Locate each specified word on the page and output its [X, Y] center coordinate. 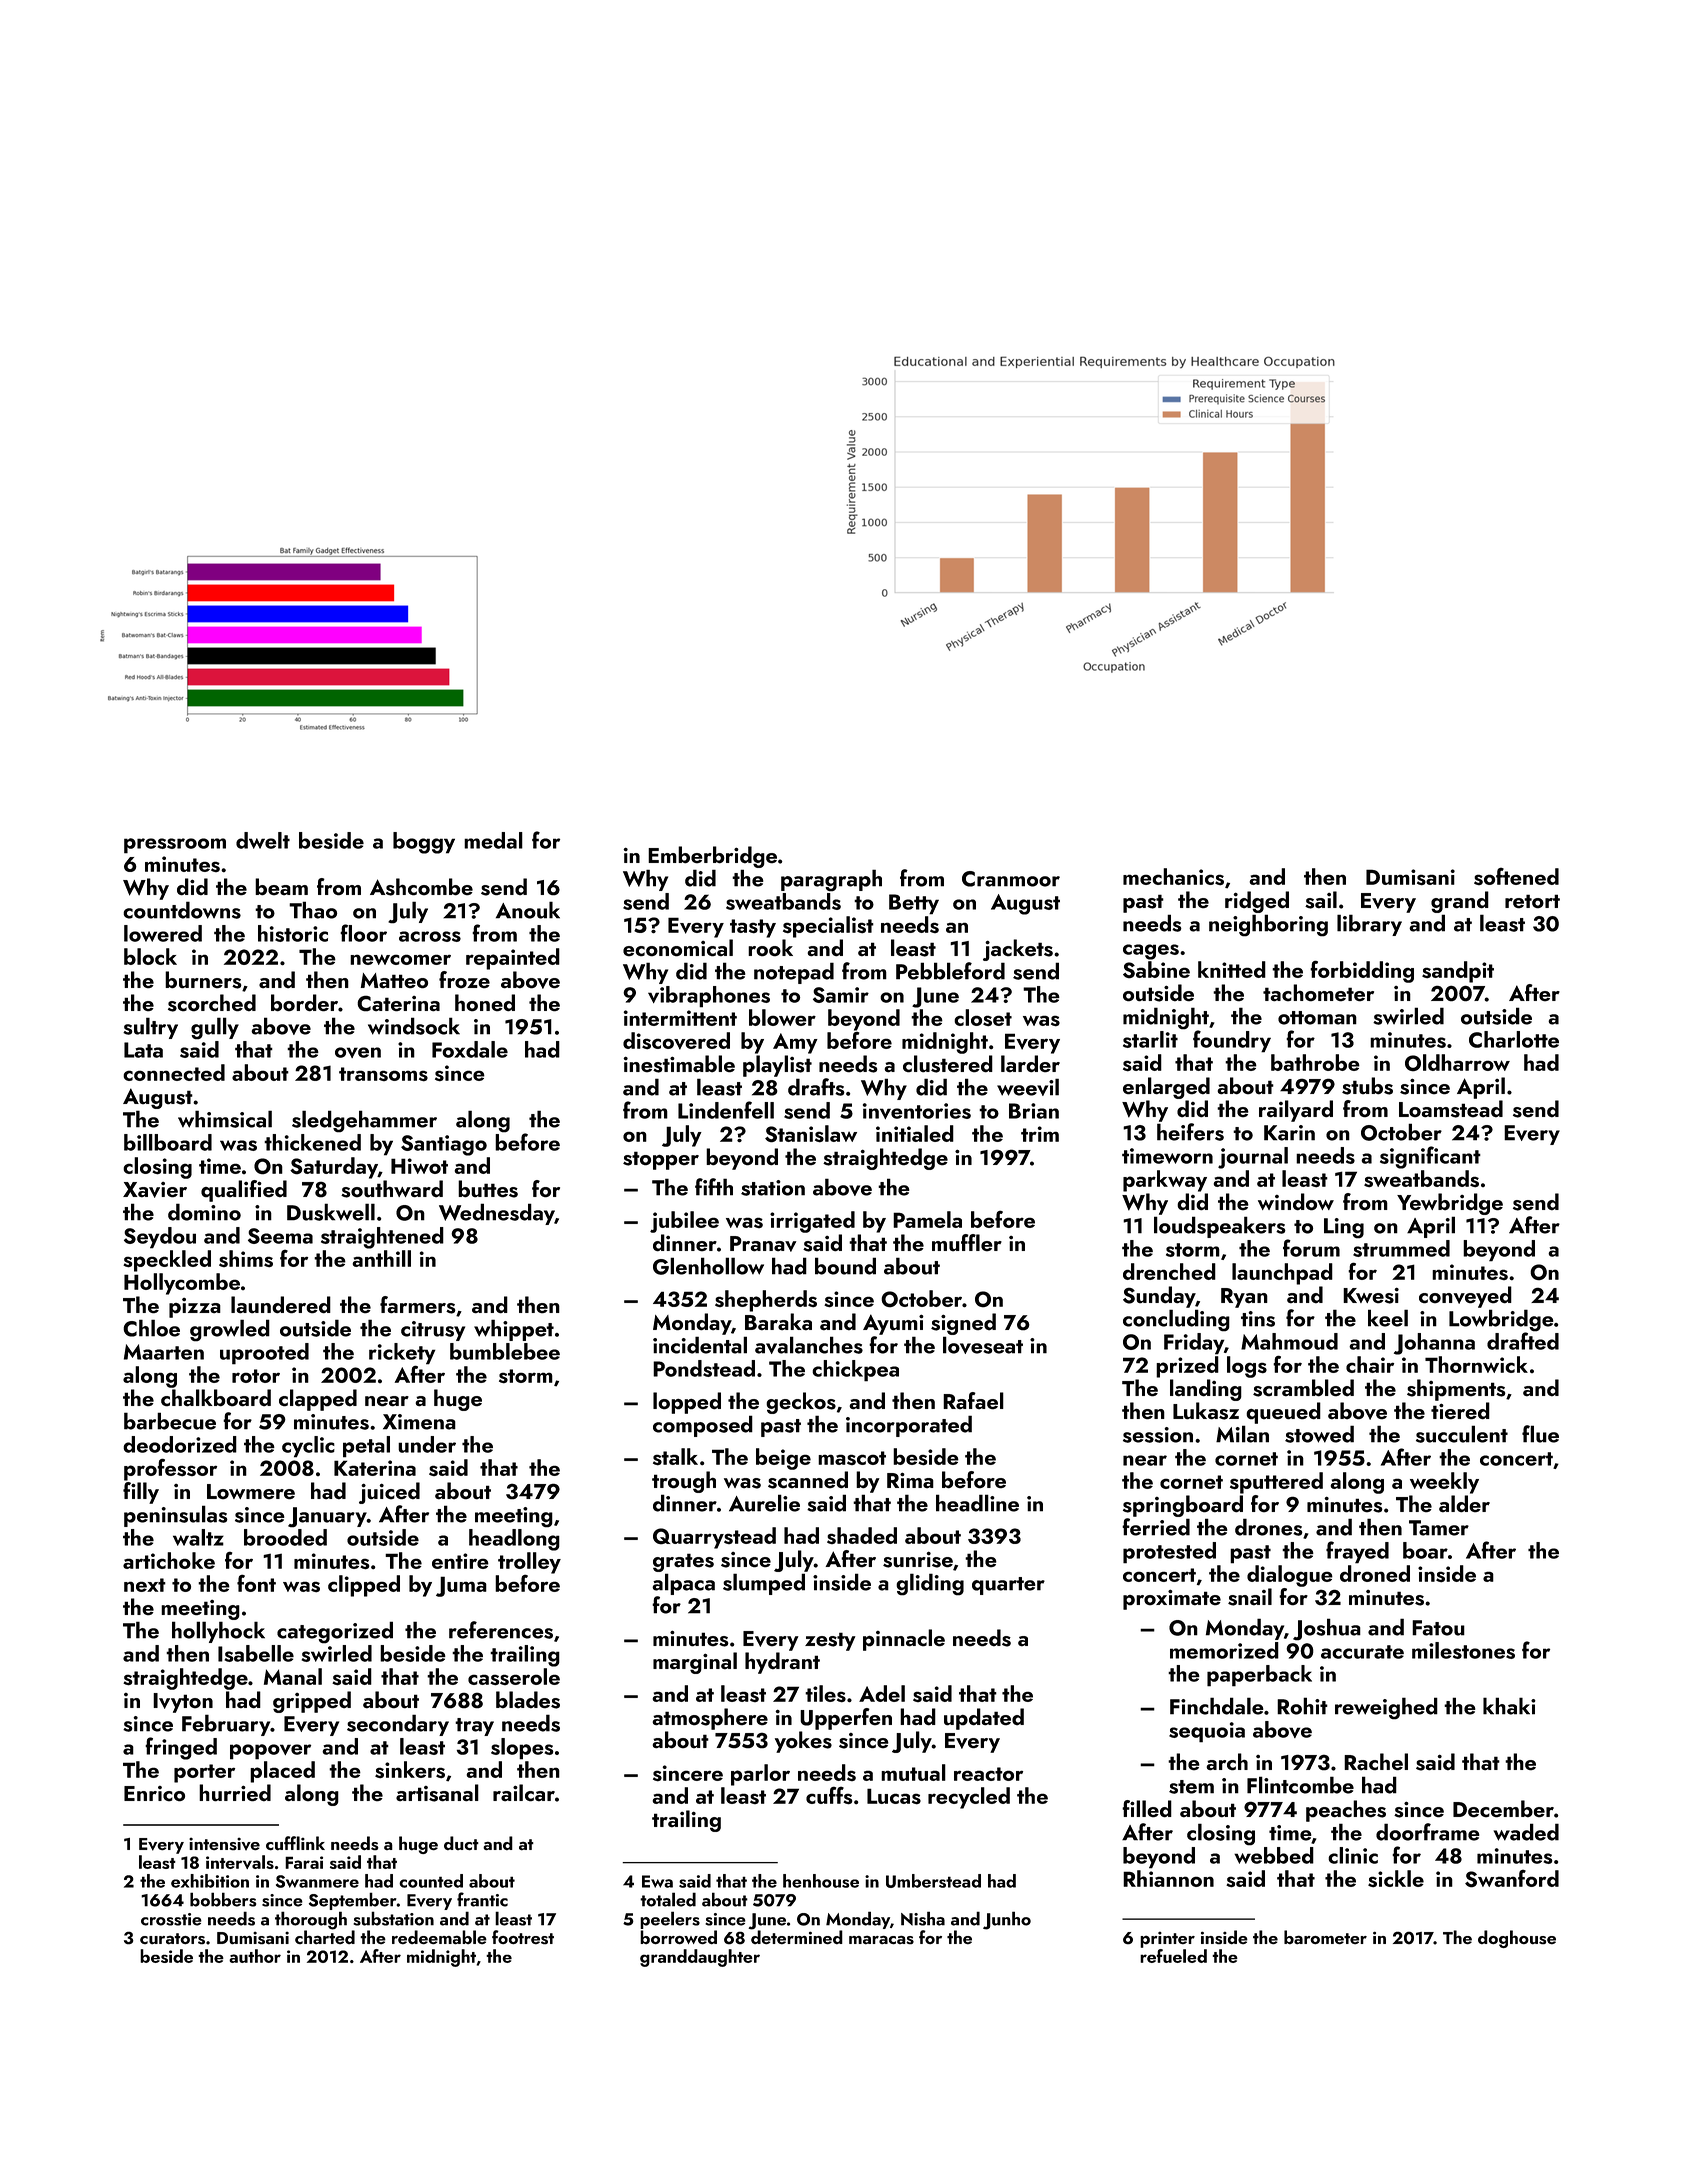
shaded [862, 1535]
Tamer [1439, 1528]
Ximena [419, 1422]
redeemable [439, 1937]
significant [1430, 1157]
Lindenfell [726, 1110]
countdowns [182, 910]
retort [1532, 901]
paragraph [831, 880]
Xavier [155, 1190]
